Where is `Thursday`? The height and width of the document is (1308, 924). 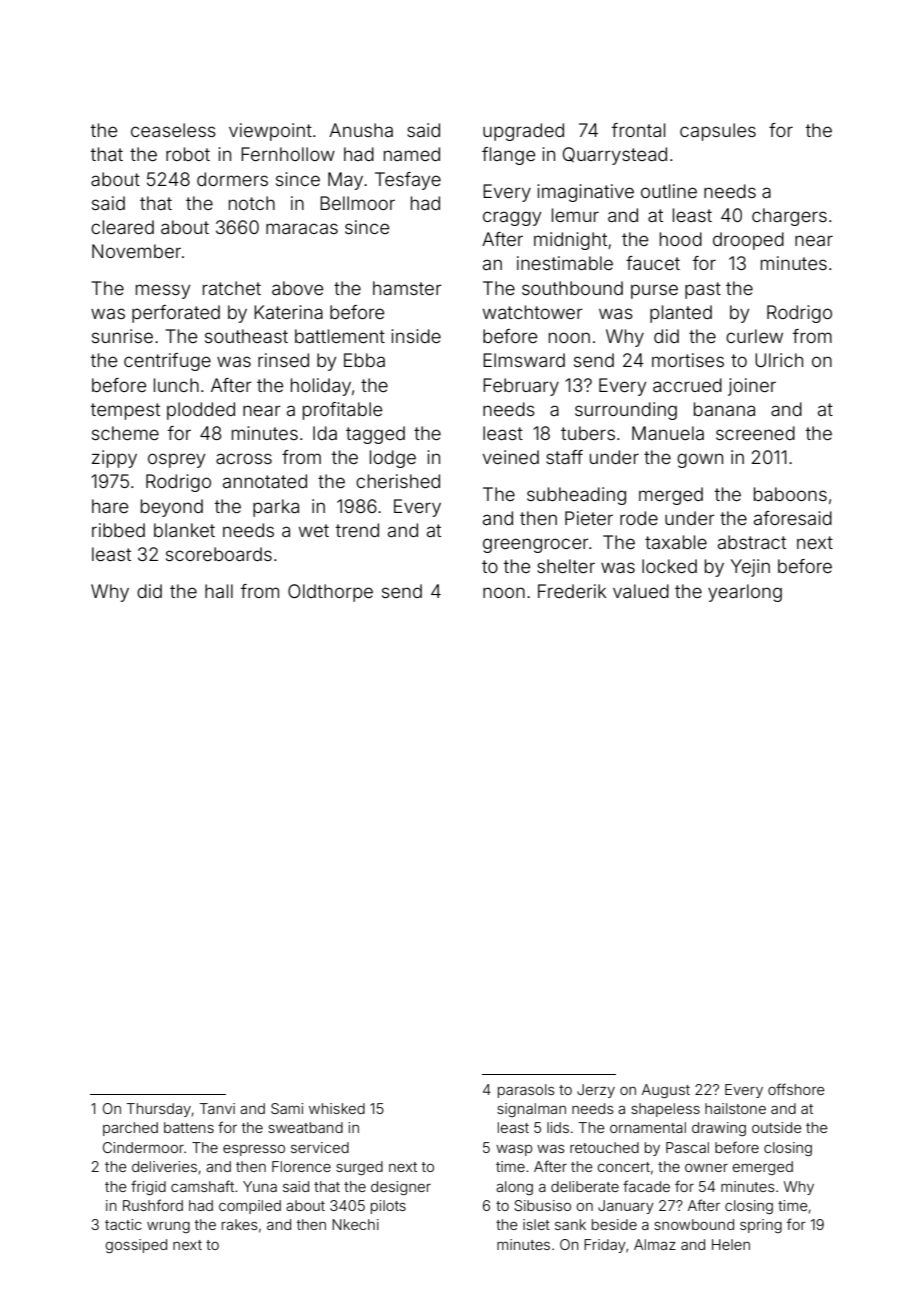
Thursday is located at coordinates (158, 1110).
